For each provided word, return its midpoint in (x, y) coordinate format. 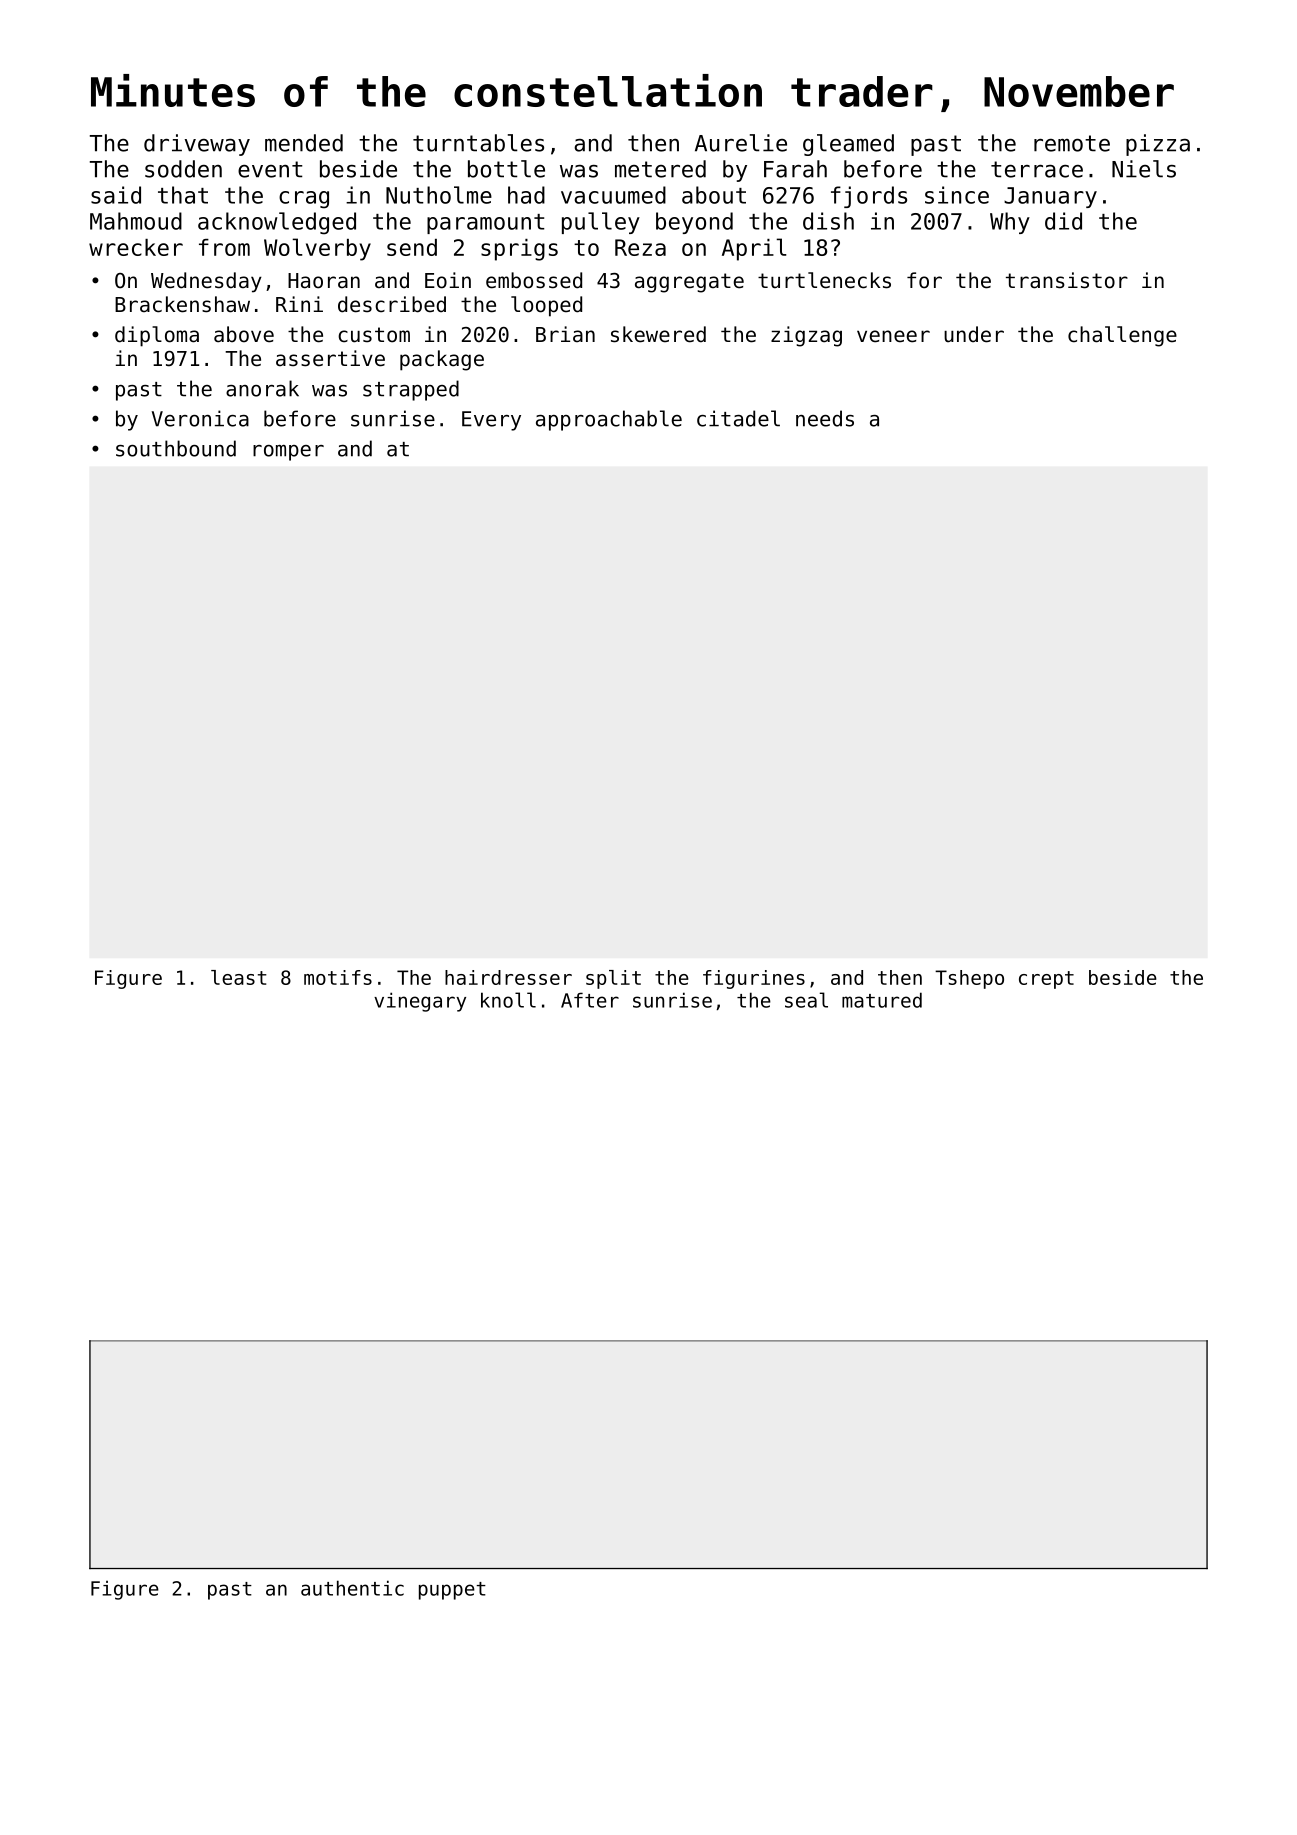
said (116, 195)
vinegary (420, 1002)
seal (806, 1000)
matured (882, 1000)
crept (1046, 980)
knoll (508, 1000)
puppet (452, 1591)
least (239, 977)
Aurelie (741, 143)
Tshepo (969, 979)
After (590, 1000)
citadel (738, 418)
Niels (1144, 169)
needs (825, 418)
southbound (176, 448)
